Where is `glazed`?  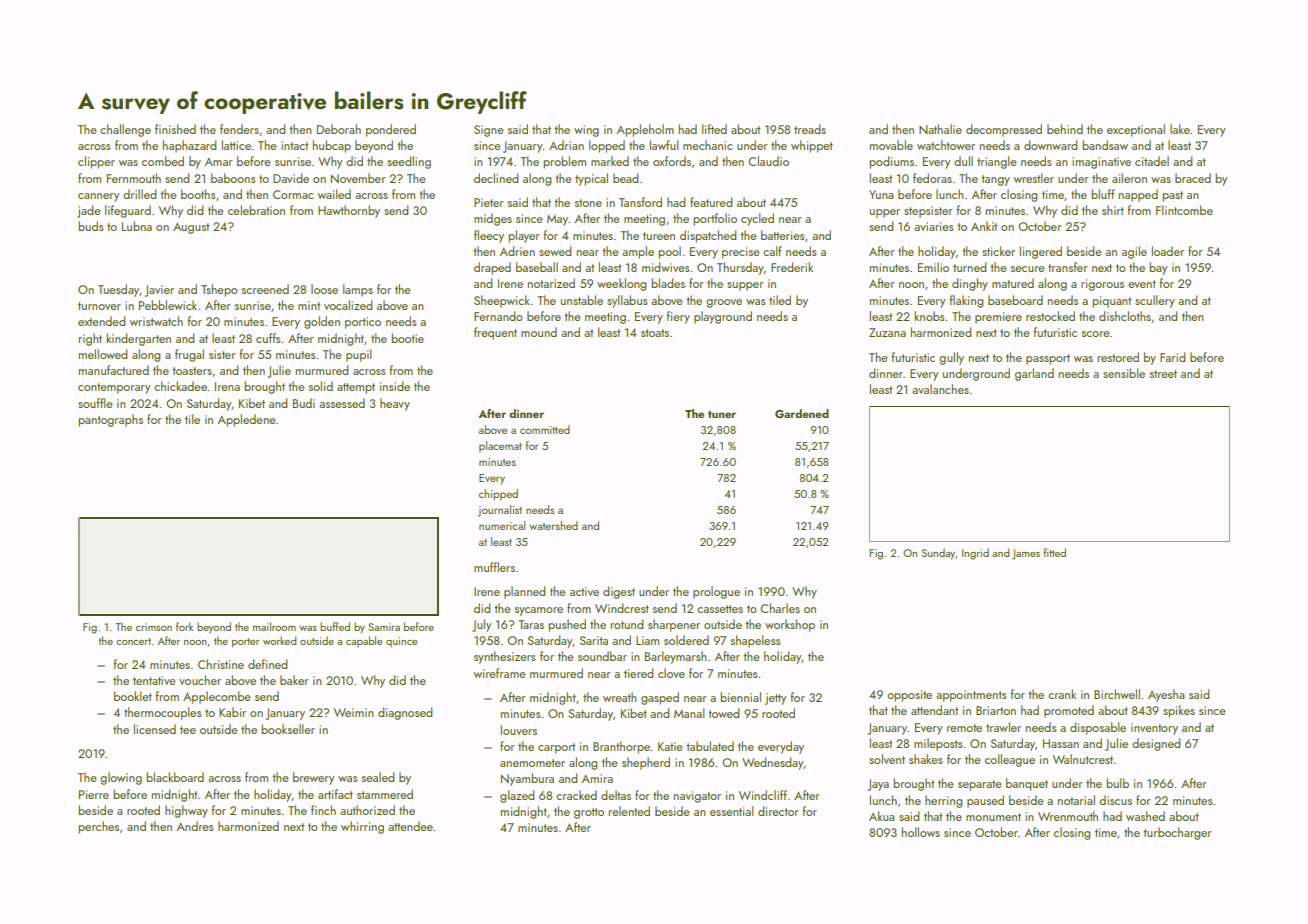 glazed is located at coordinates (517, 796).
